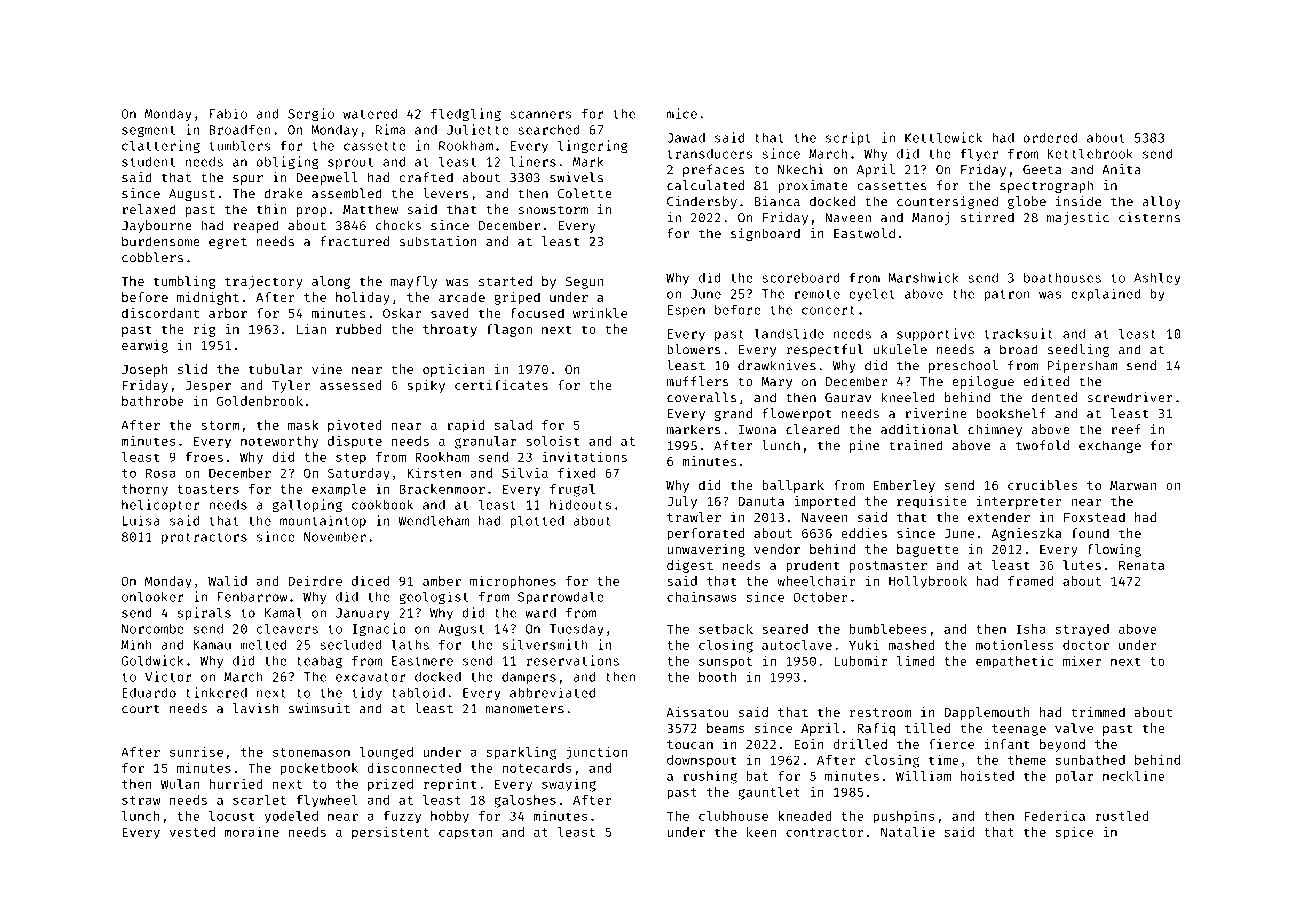  Describe the element at coordinates (944, 137) in the document. I see `Kettlewick` at that location.
